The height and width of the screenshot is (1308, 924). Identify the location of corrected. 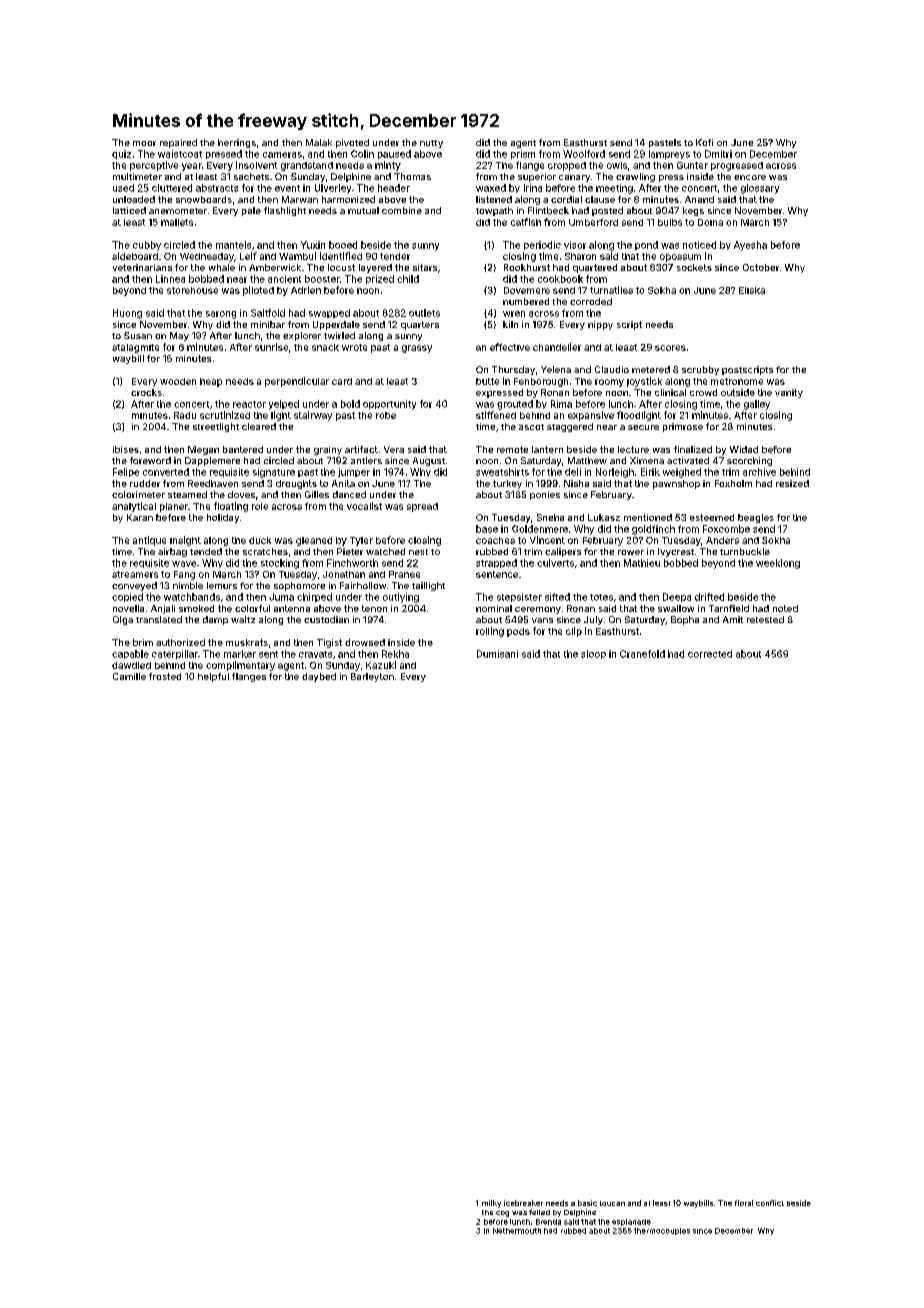
(710, 654).
